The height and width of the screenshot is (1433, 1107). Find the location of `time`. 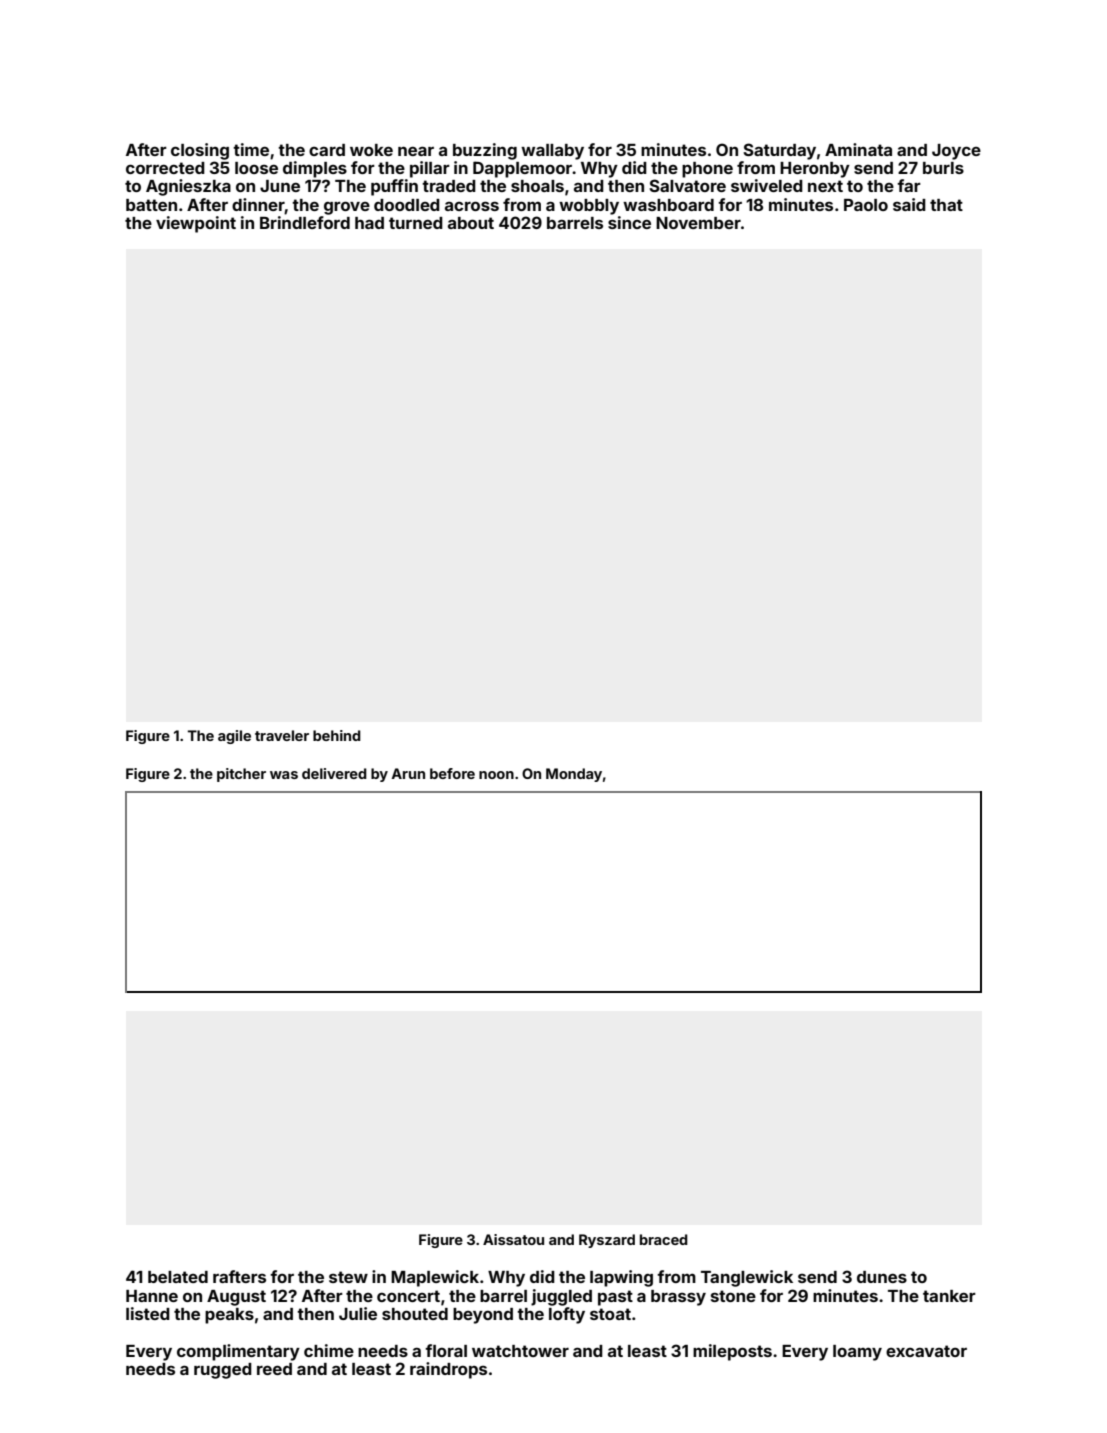

time is located at coordinates (251, 149).
